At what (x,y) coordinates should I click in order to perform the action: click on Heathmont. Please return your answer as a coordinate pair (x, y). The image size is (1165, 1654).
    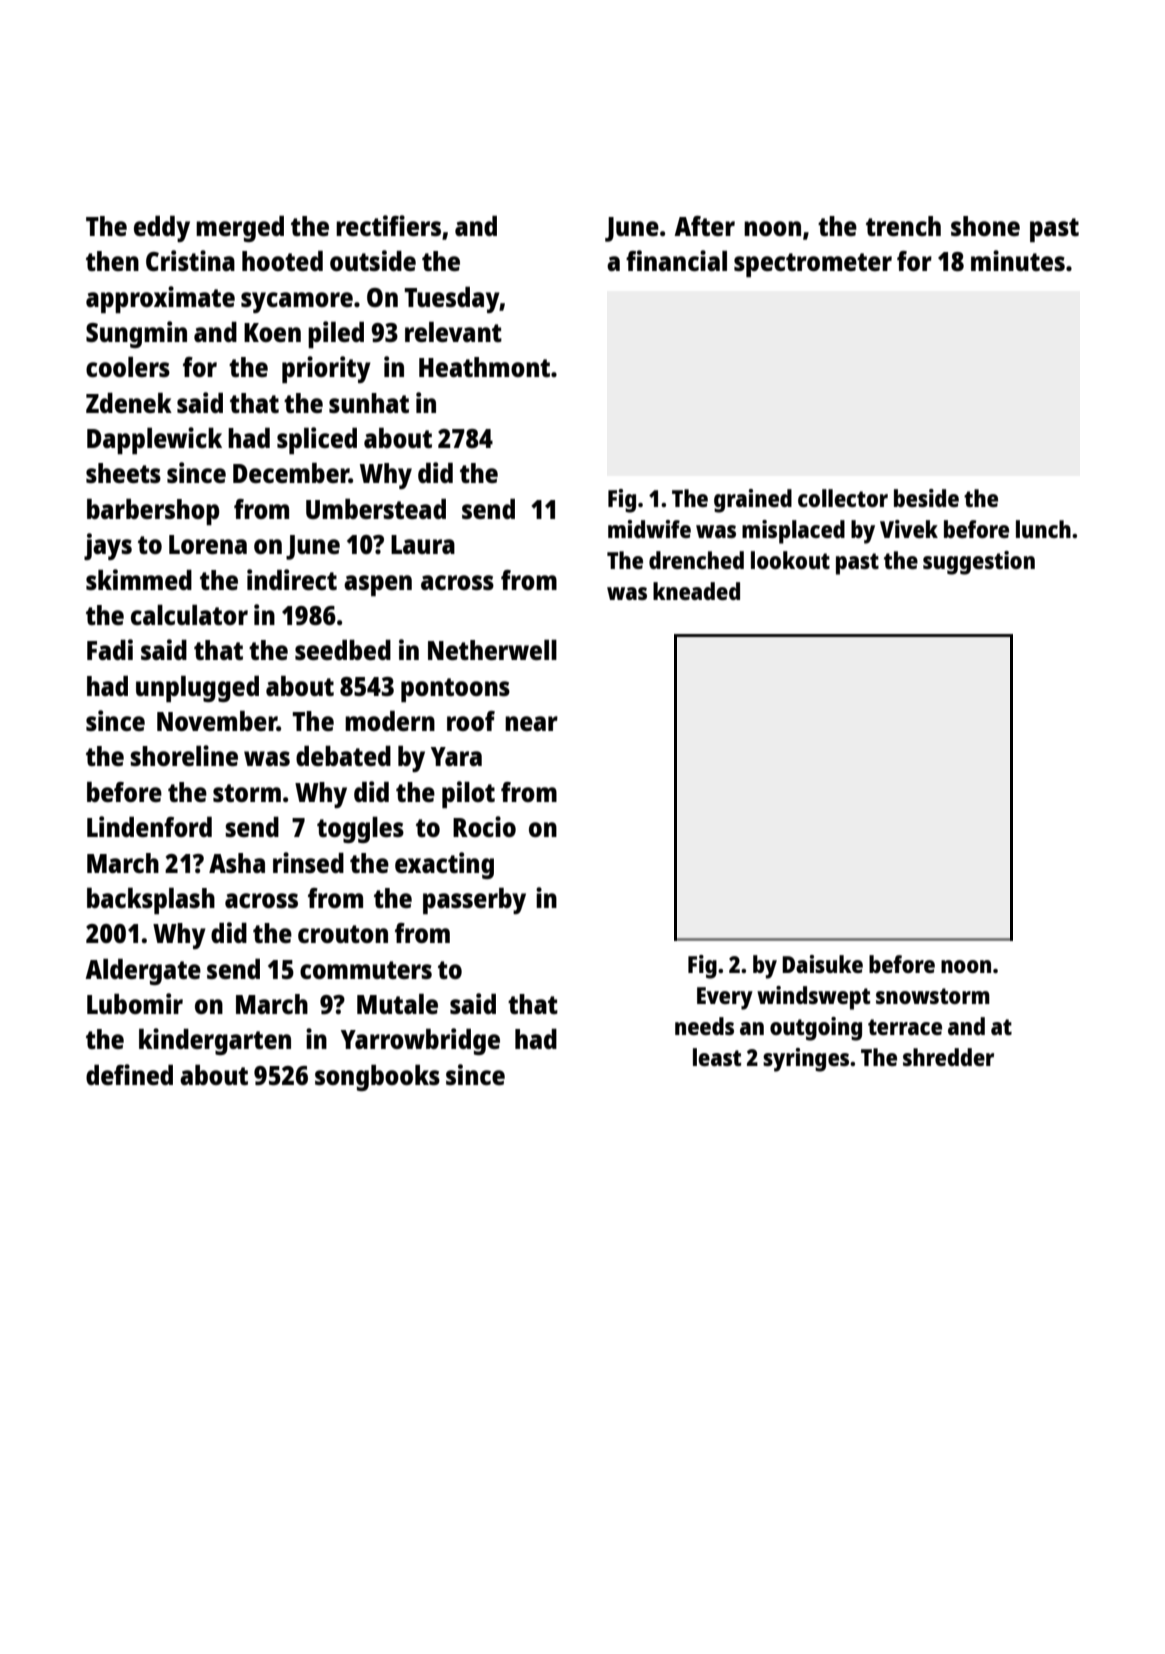
    Looking at the image, I should click on (484, 367).
